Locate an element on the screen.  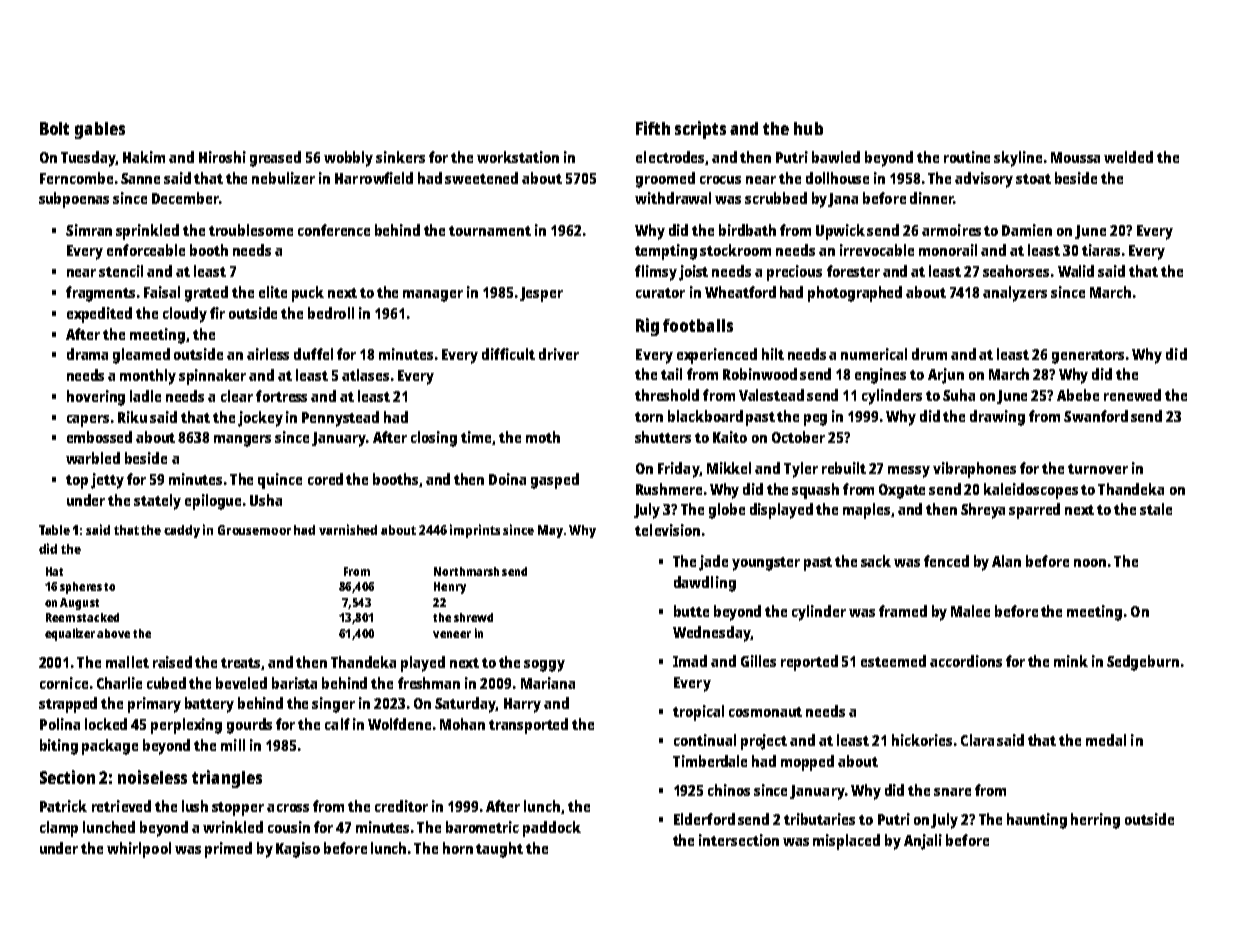
troublesome is located at coordinates (251, 230).
